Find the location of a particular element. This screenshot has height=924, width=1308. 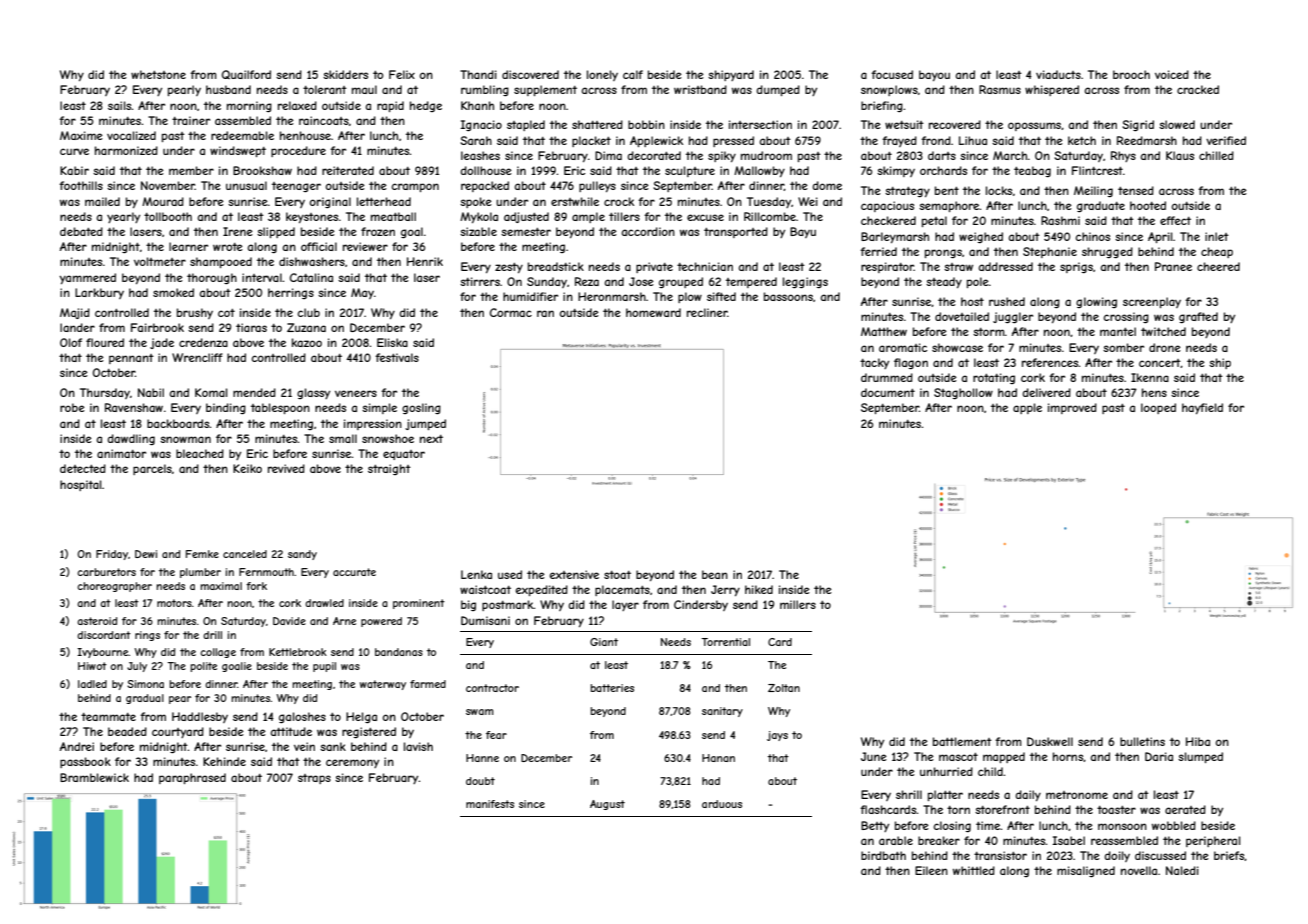

Felix is located at coordinates (402, 74).
